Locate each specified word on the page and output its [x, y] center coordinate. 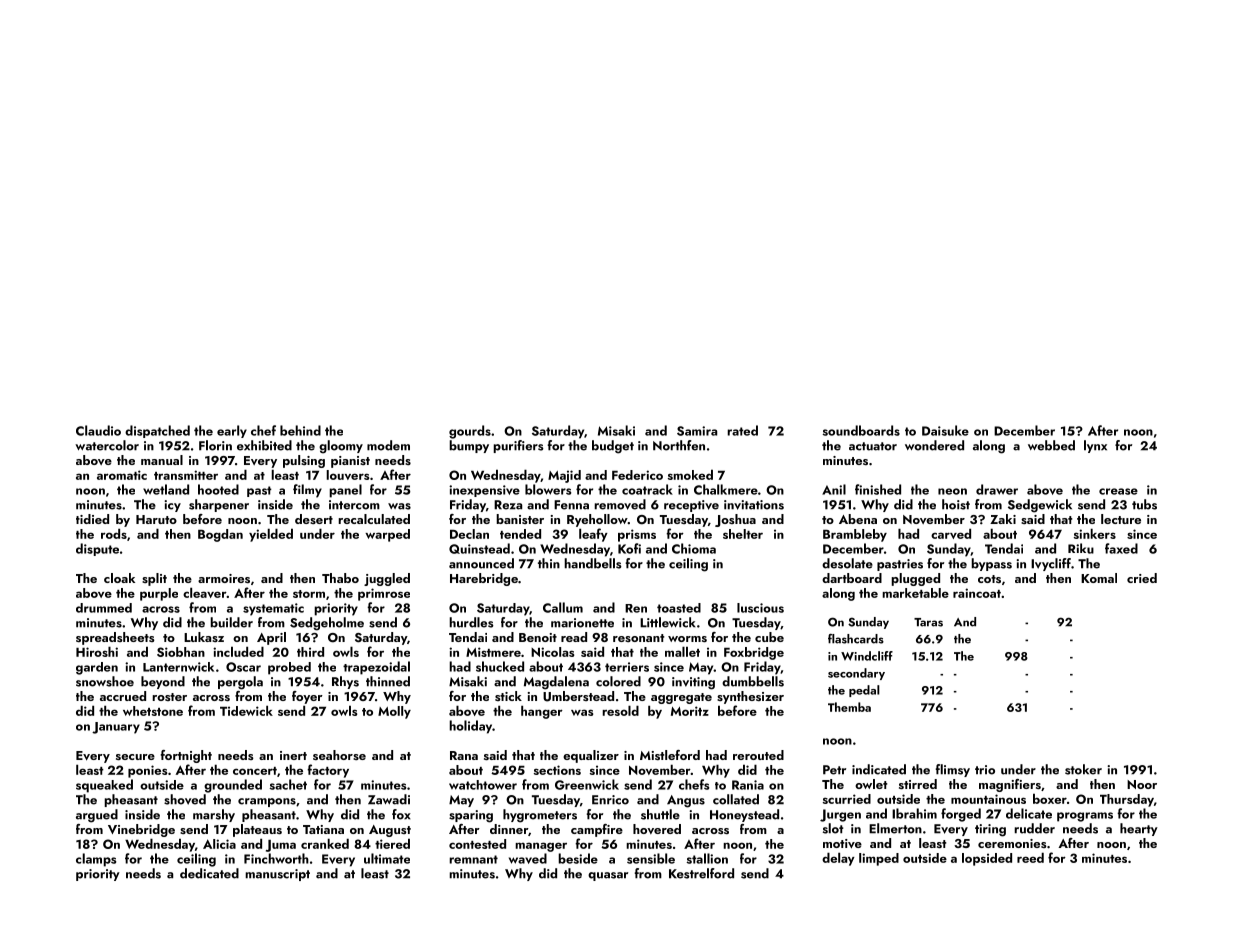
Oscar [243, 667]
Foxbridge [754, 653]
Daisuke [945, 430]
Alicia [219, 844]
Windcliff [867, 656]
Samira [697, 431]
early [232, 431]
